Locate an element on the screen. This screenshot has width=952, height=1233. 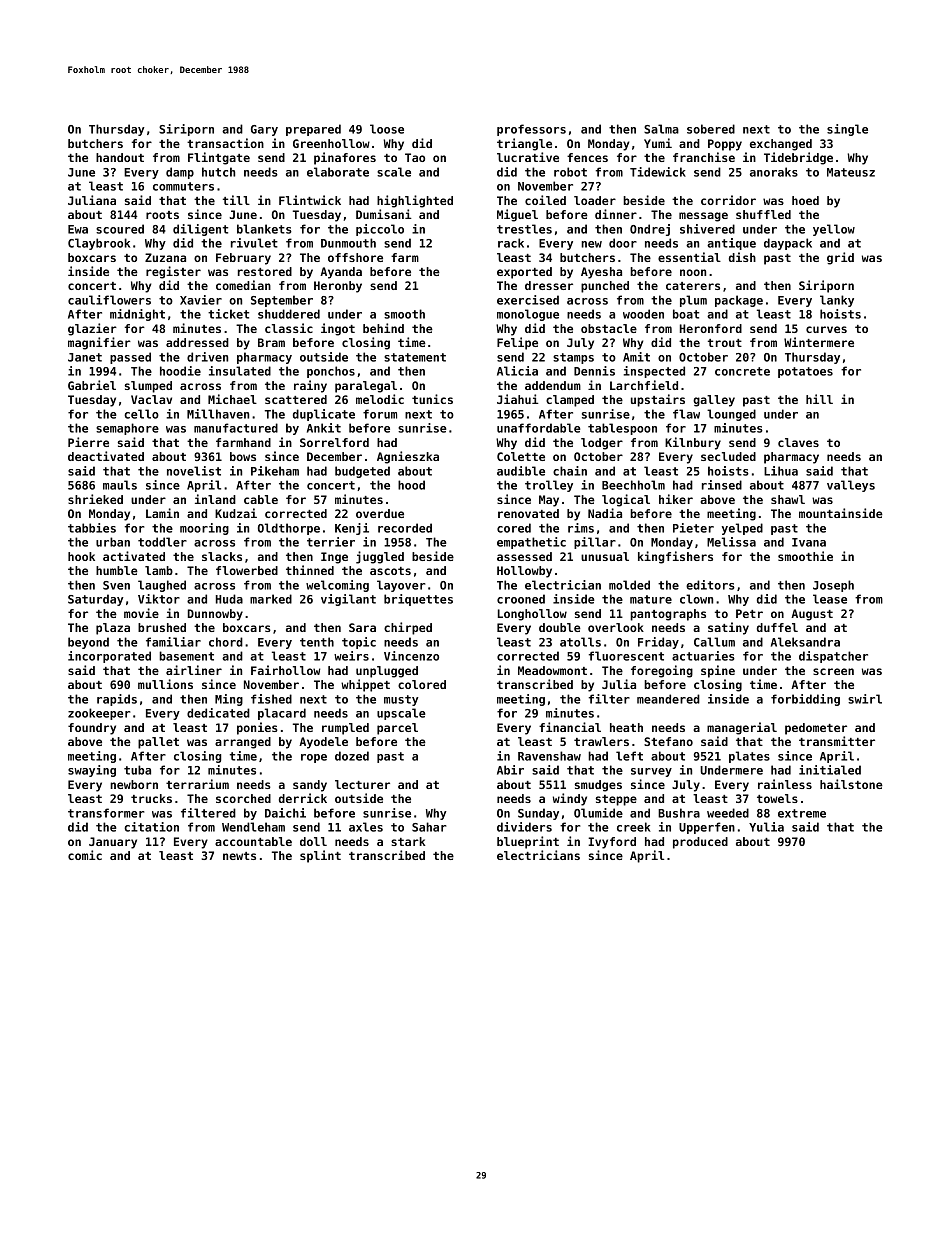
diligent is located at coordinates (200, 230).
